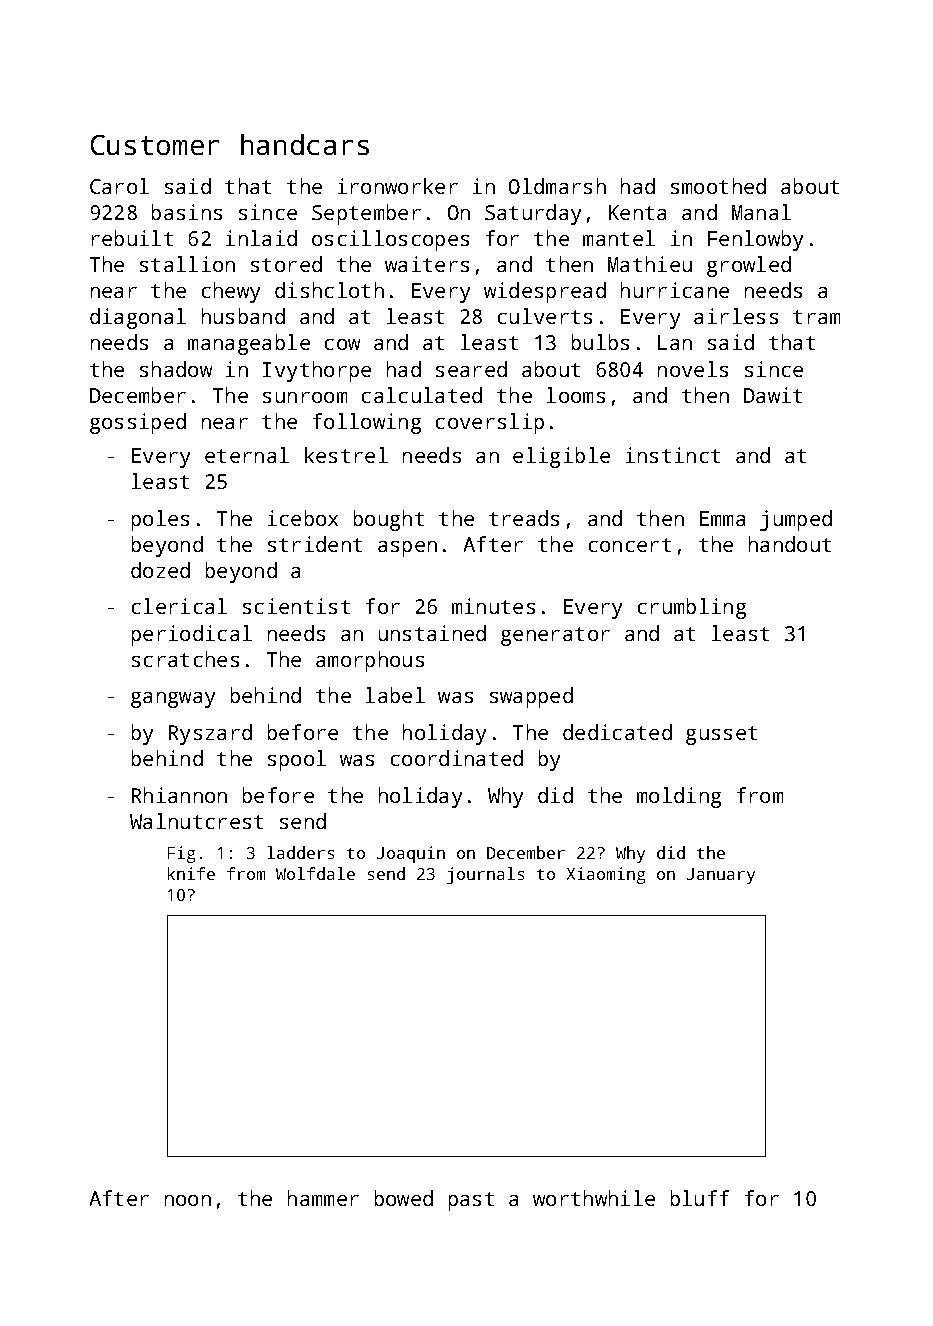 Image resolution: width=933 pixels, height=1326 pixels. Describe the element at coordinates (773, 395) in the screenshot. I see `Dawit` at that location.
